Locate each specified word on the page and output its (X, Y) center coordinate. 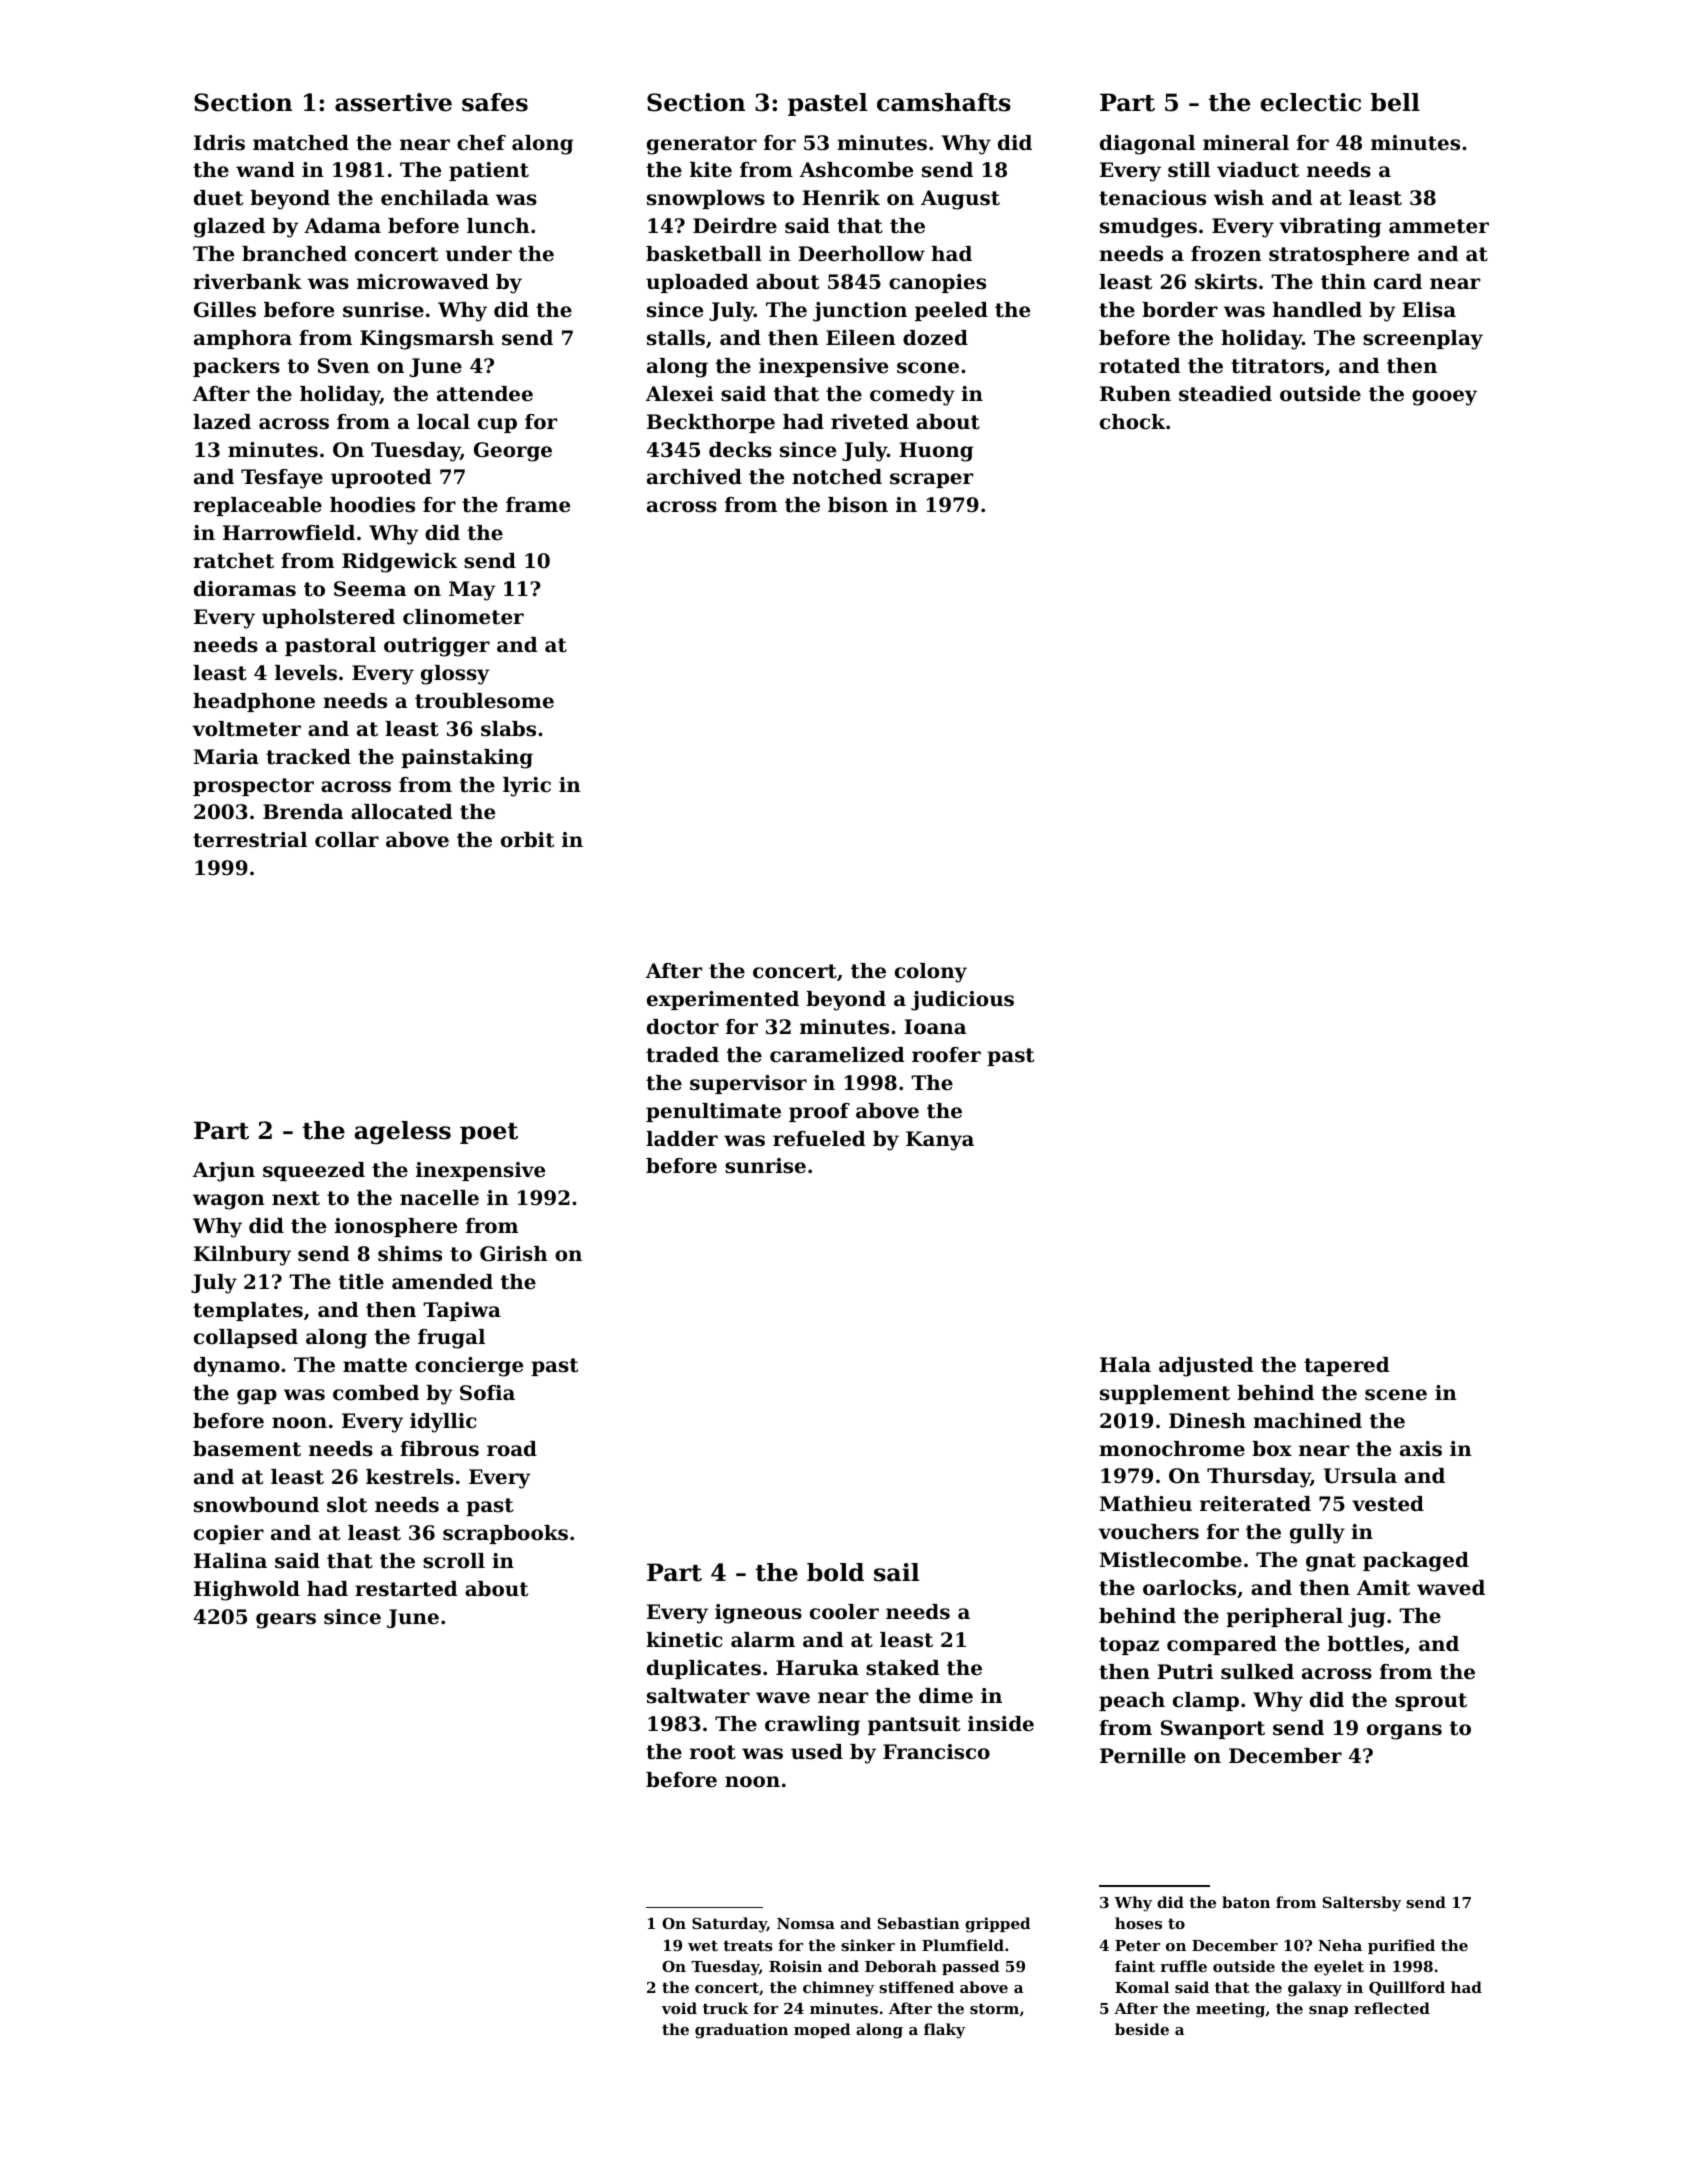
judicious (962, 1001)
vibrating (1330, 228)
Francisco (936, 1752)
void (679, 2008)
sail (896, 1572)
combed (376, 1393)
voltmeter (246, 729)
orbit (527, 840)
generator (702, 145)
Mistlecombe (1171, 1560)
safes (495, 102)
